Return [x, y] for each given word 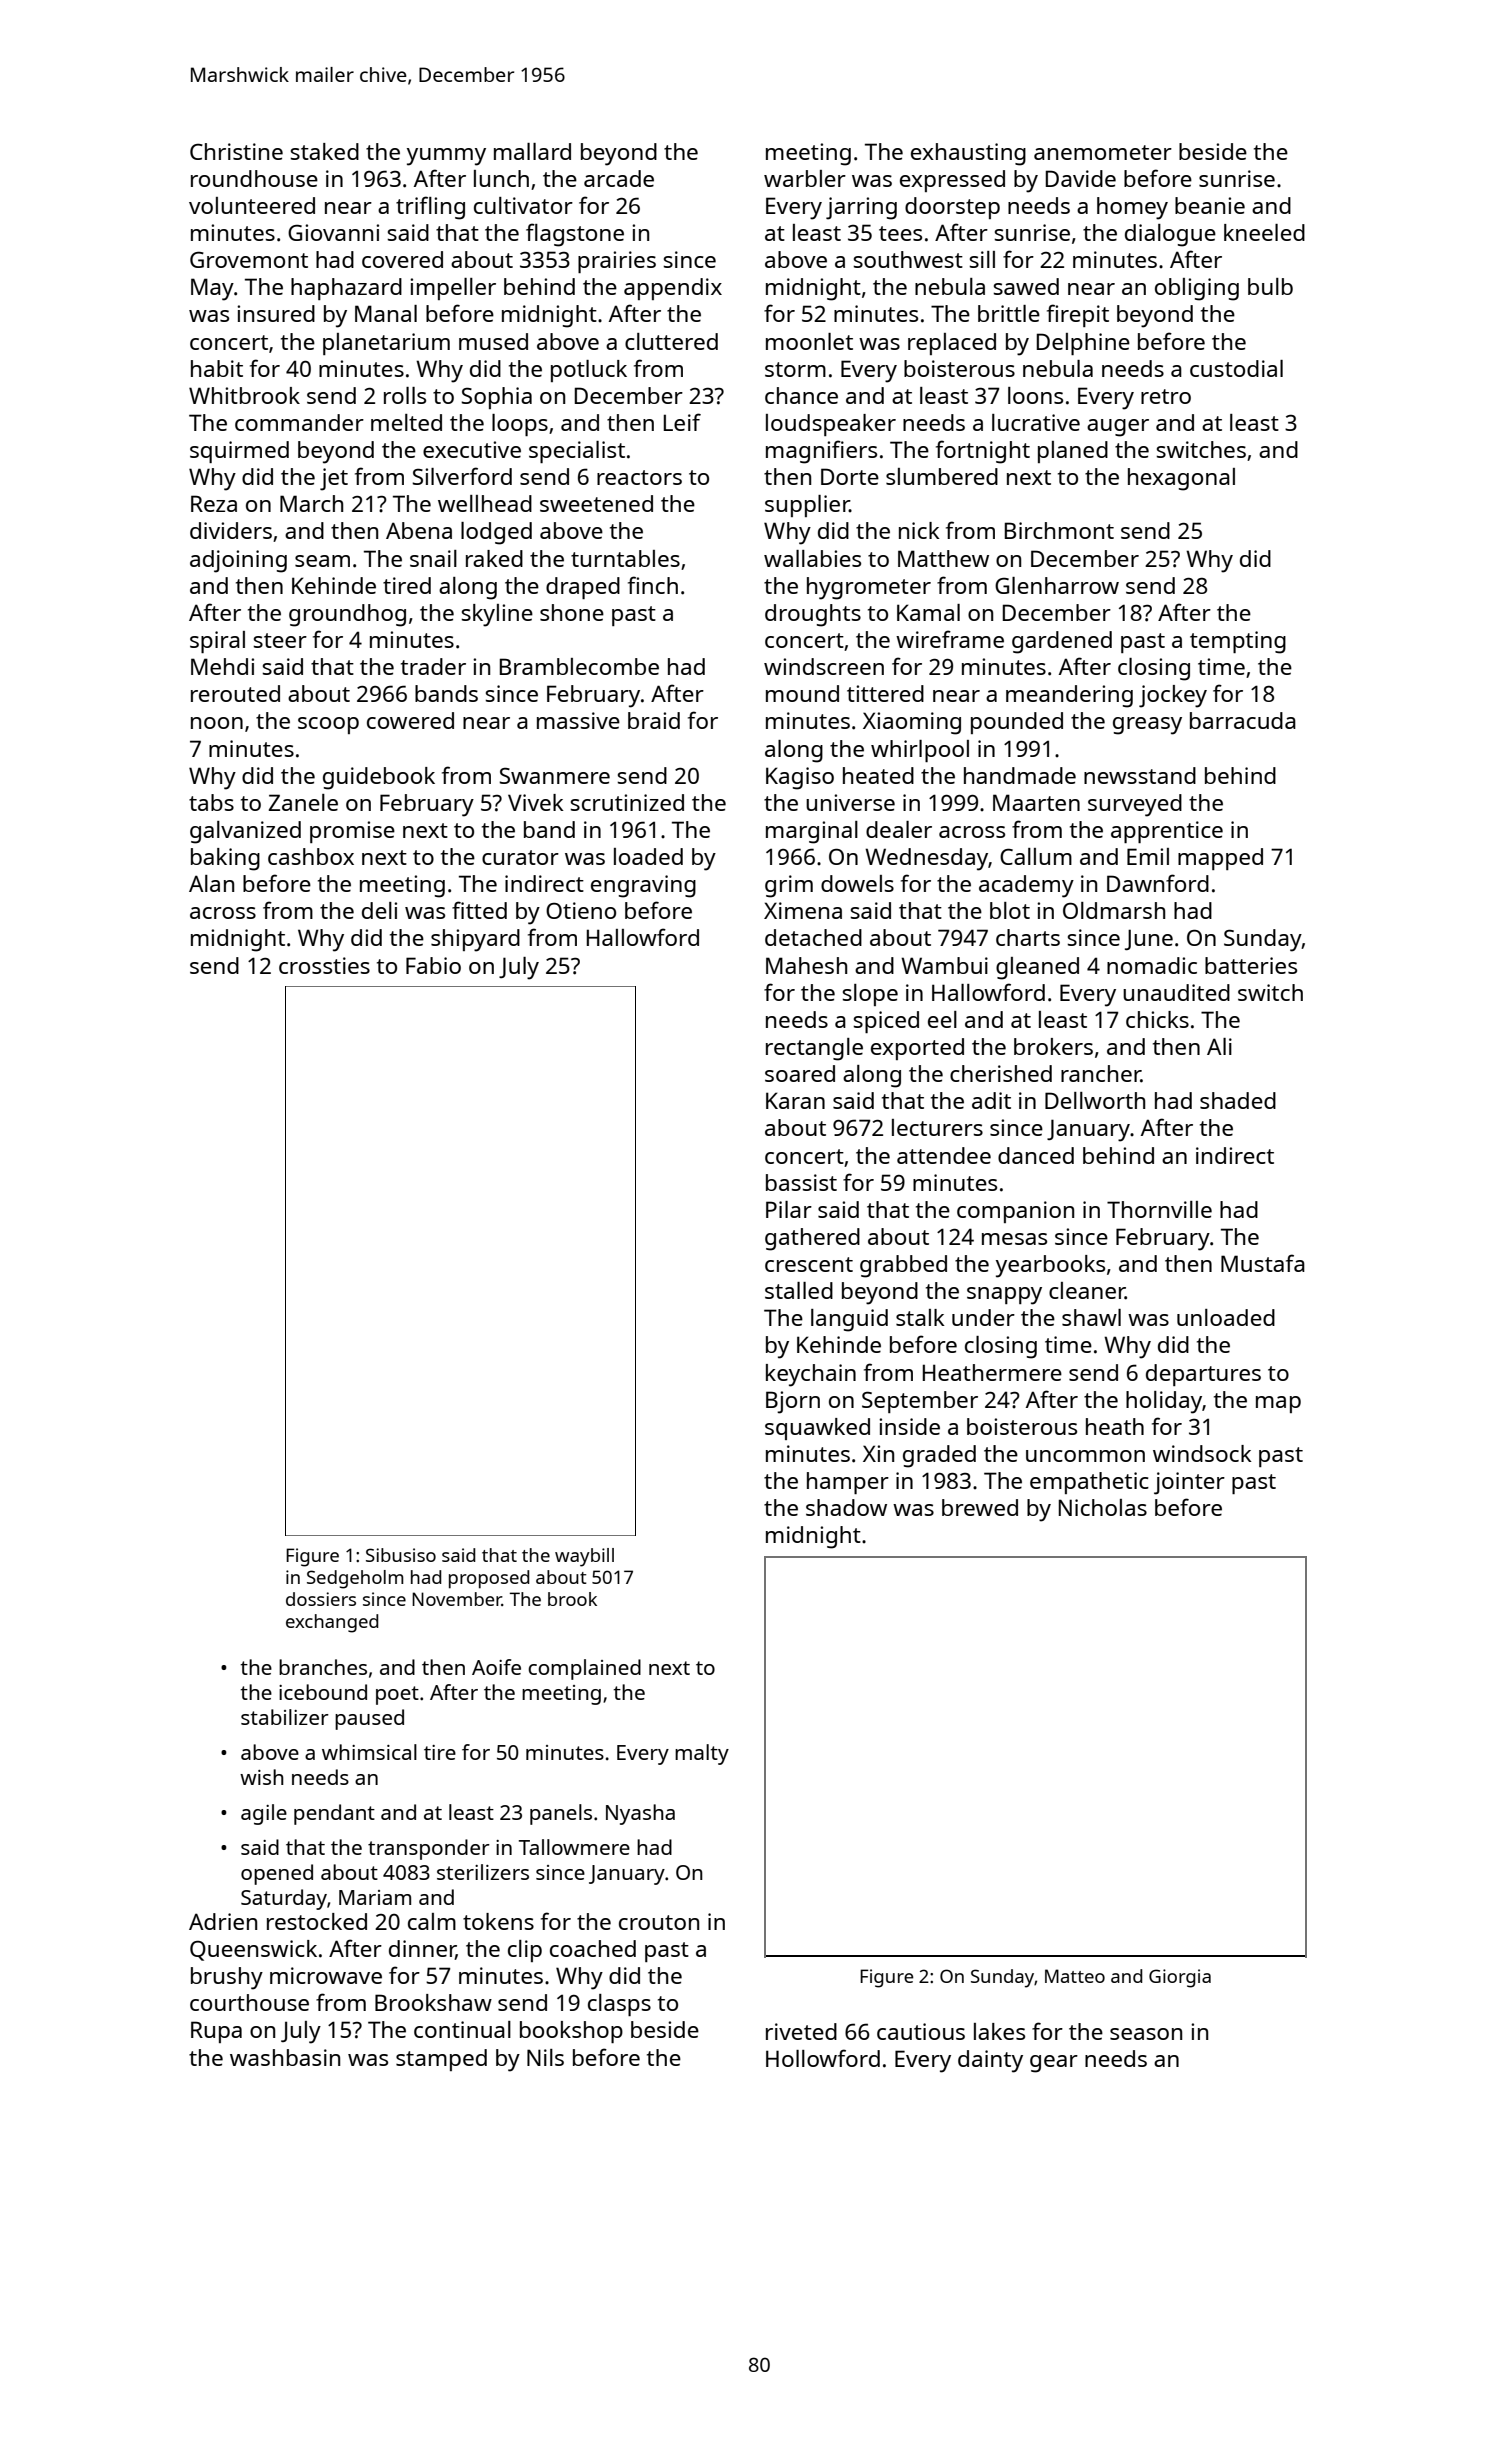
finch [653, 585]
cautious [921, 2031]
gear [1054, 2064]
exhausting [968, 154]
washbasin [285, 2057]
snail [433, 558]
